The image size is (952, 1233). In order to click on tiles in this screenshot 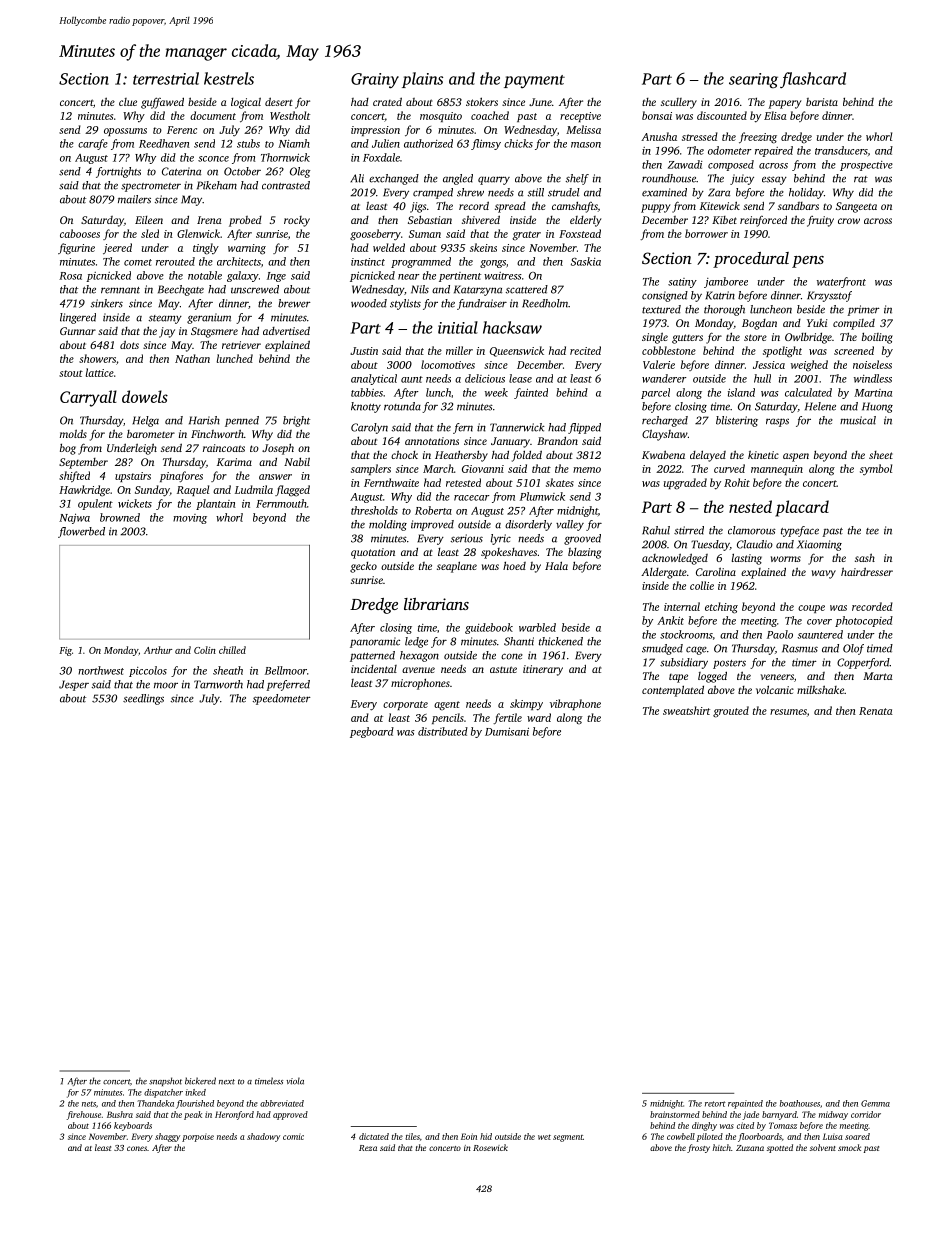, I will do `click(412, 1136)`.
